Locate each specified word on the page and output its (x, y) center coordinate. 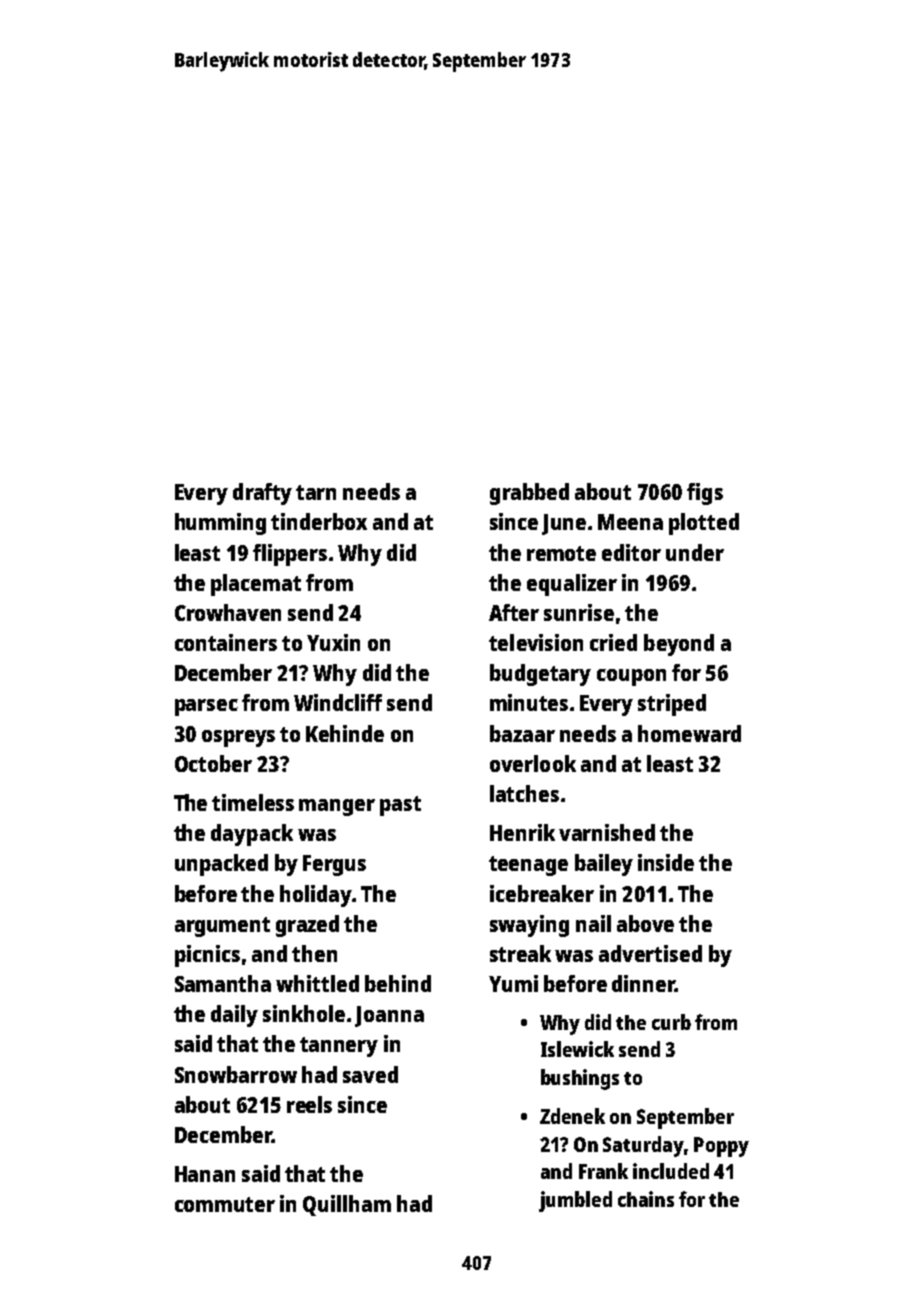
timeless (253, 802)
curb (671, 1022)
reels (309, 1104)
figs (705, 494)
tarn (316, 492)
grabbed (529, 494)
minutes (529, 702)
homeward (689, 733)
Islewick (577, 1049)
